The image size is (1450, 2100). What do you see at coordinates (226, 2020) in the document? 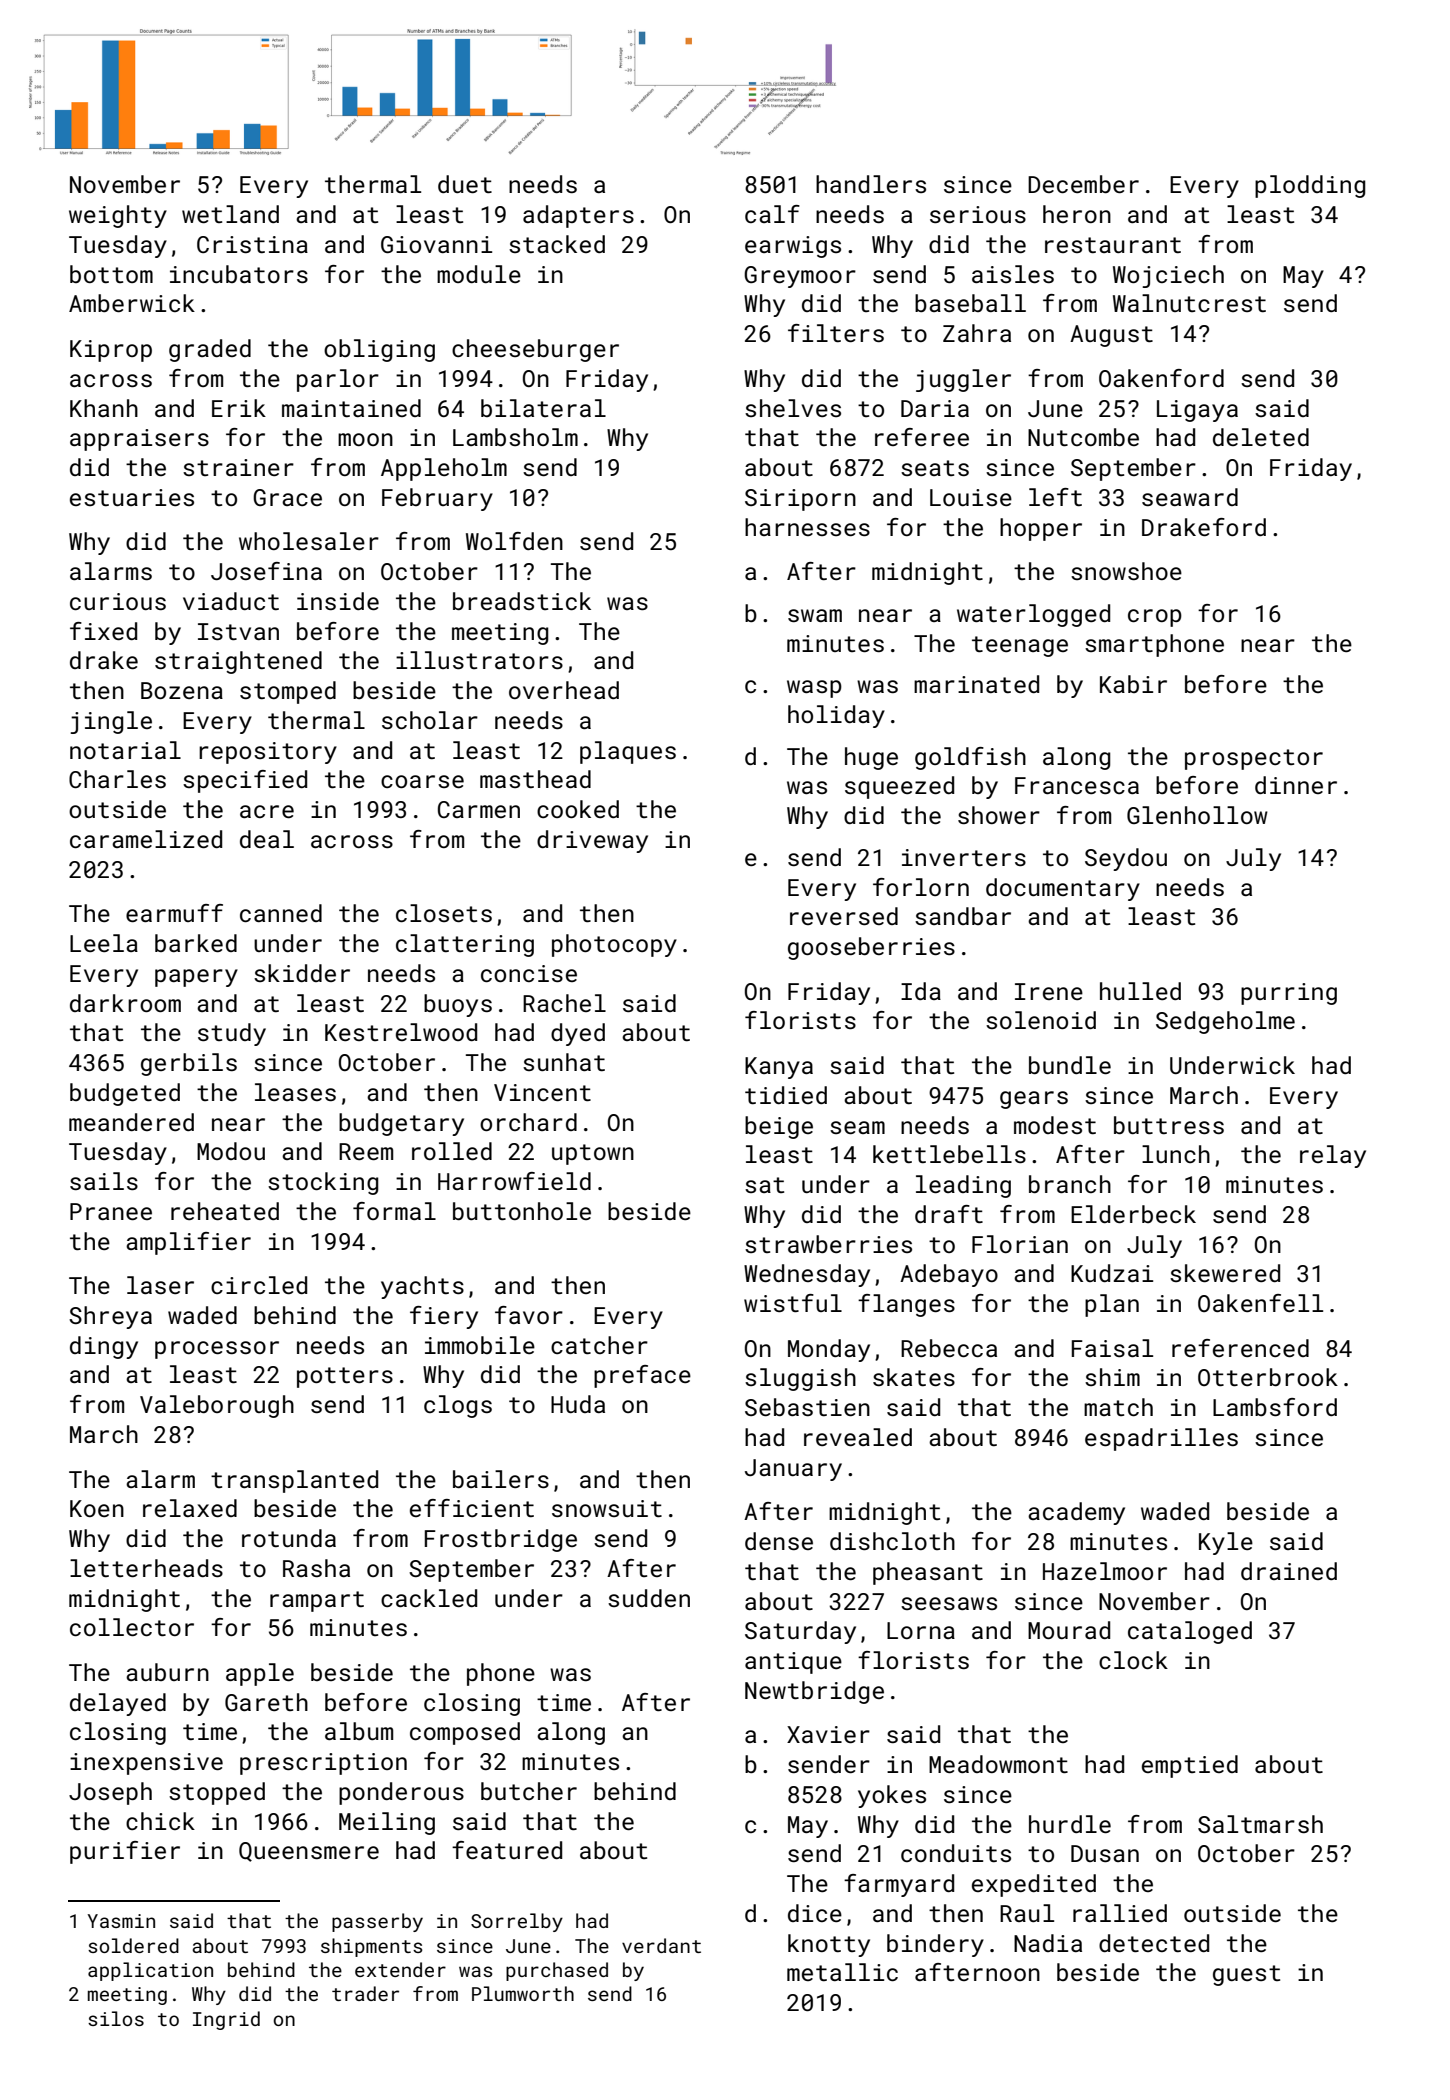
I see `Ingrid` at bounding box center [226, 2020].
